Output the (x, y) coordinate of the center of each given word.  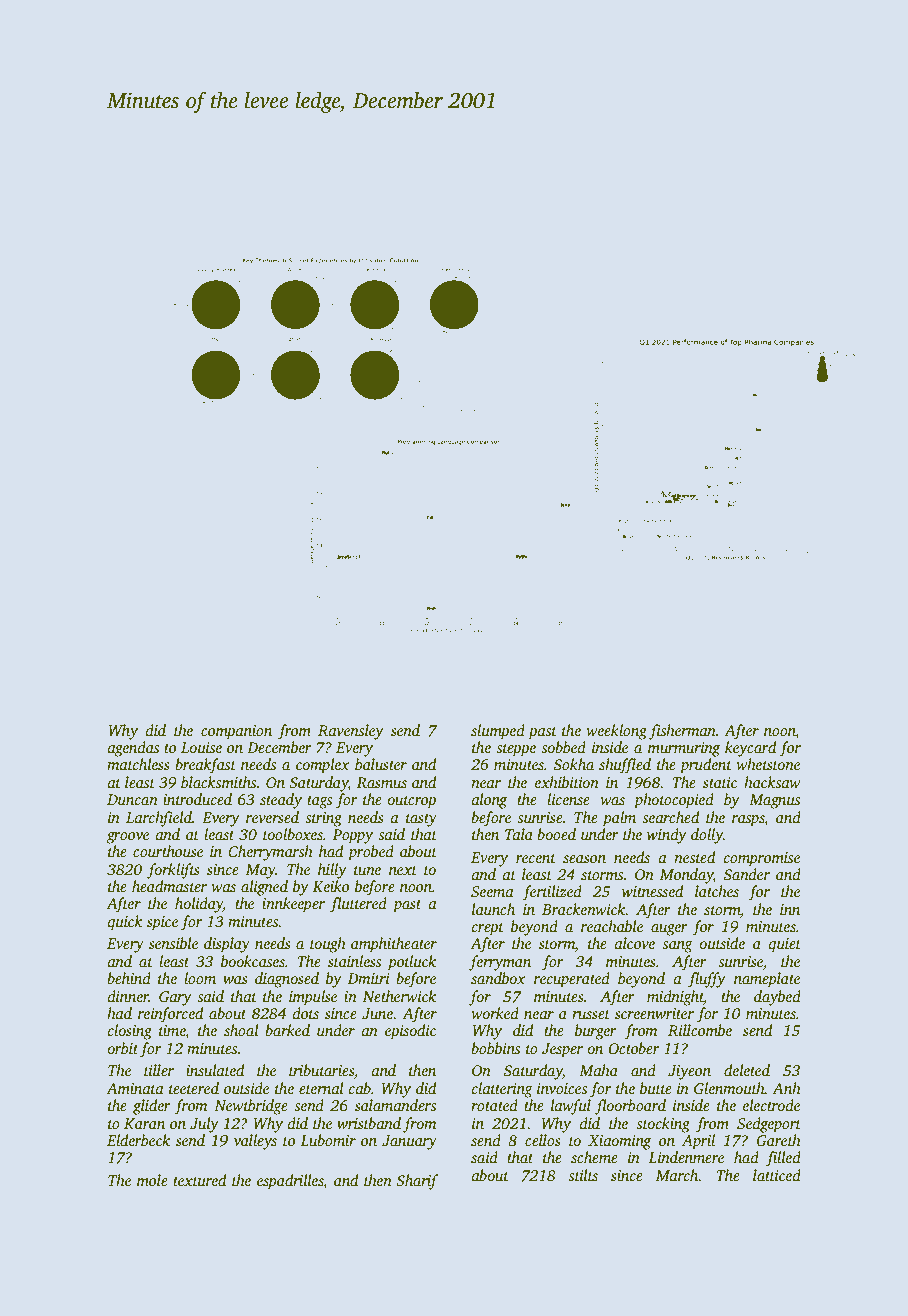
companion (236, 732)
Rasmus (382, 783)
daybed (777, 998)
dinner (128, 996)
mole (152, 1180)
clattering (502, 1090)
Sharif (417, 1182)
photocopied (674, 801)
